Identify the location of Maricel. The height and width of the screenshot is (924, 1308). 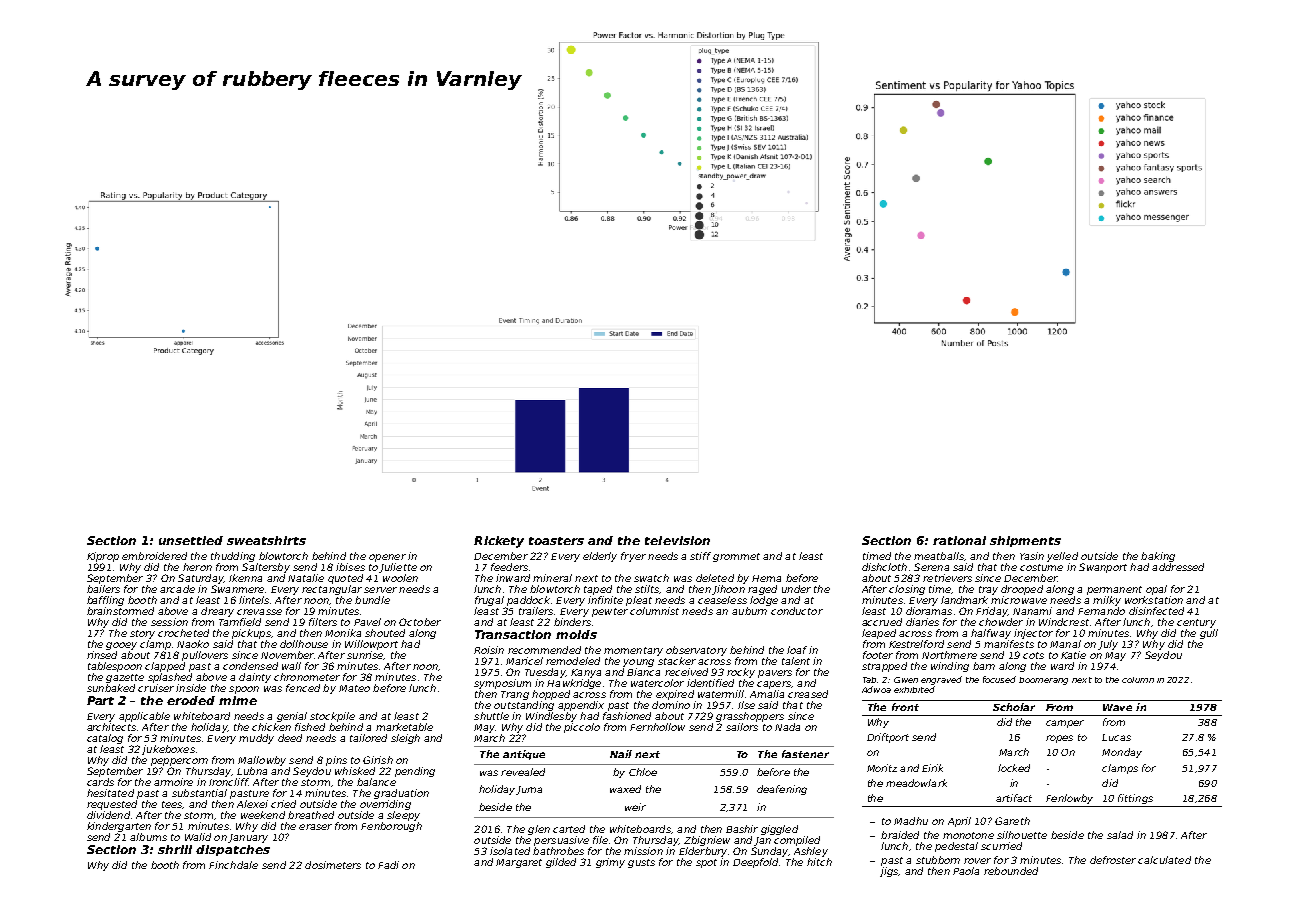
(524, 661).
